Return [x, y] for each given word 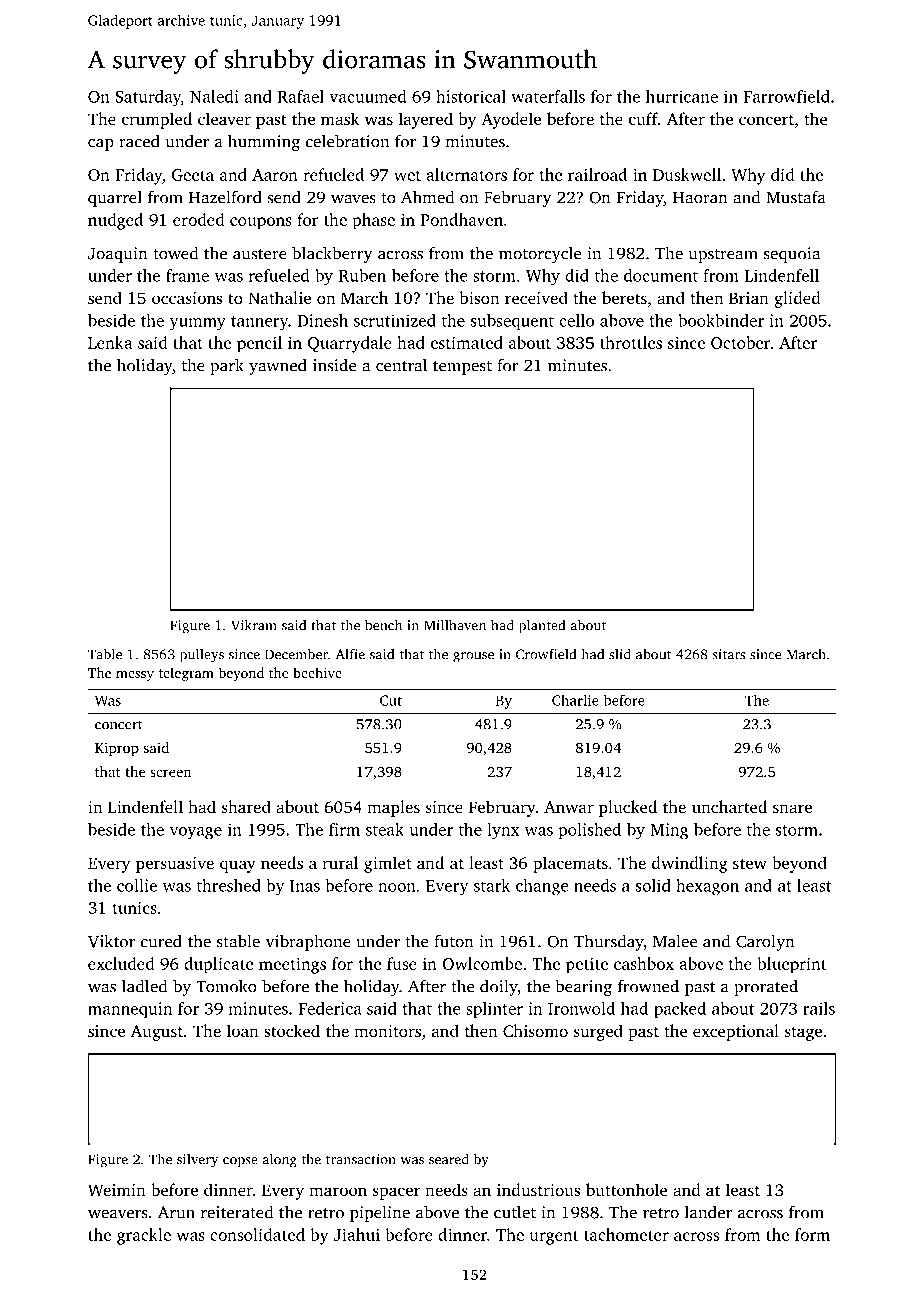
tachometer [626, 1234]
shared [246, 806]
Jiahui [357, 1234]
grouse [473, 657]
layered [426, 120]
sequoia [792, 255]
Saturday [148, 98]
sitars [728, 654]
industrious [538, 1189]
